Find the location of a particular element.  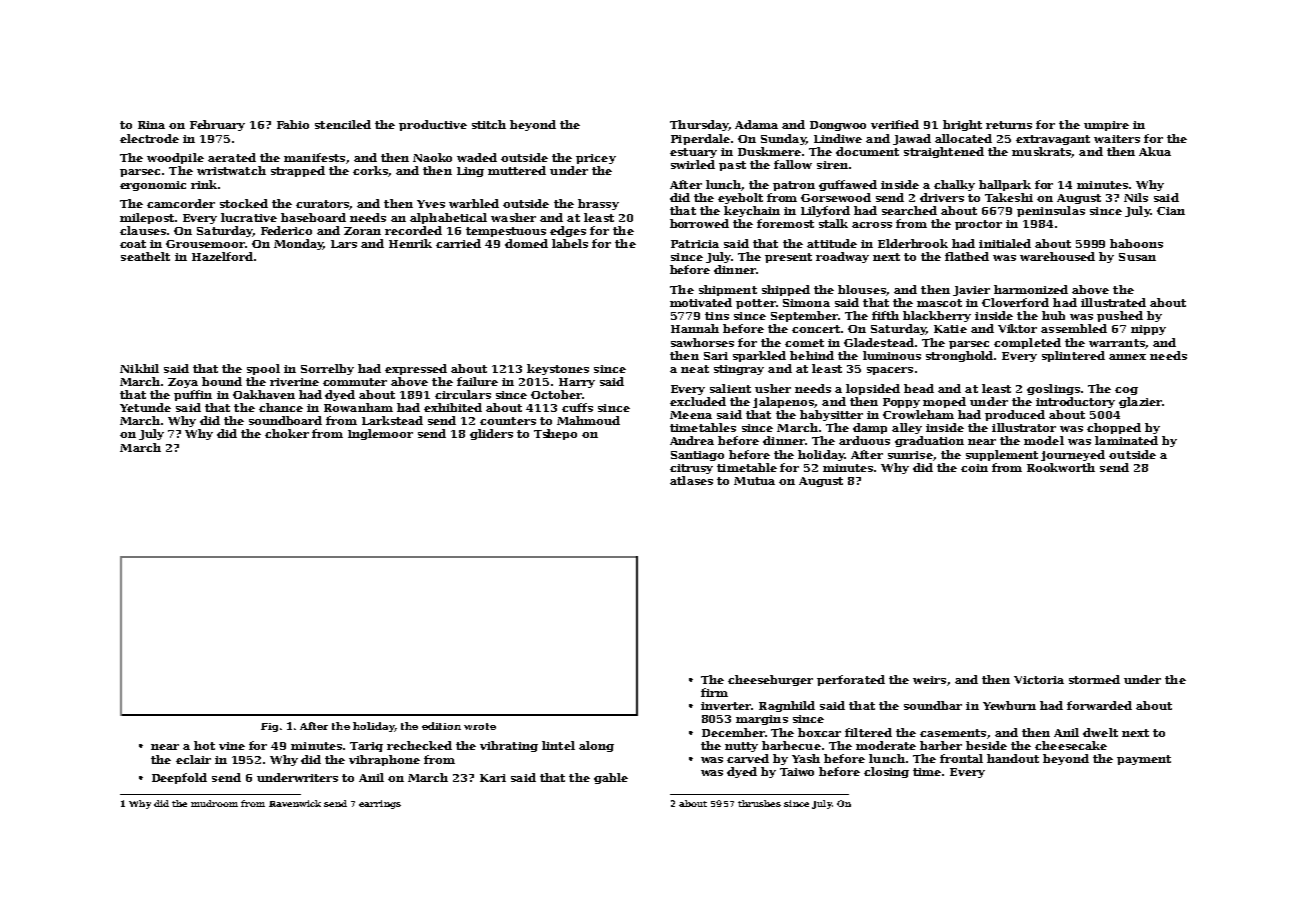

stitch is located at coordinates (489, 124).
